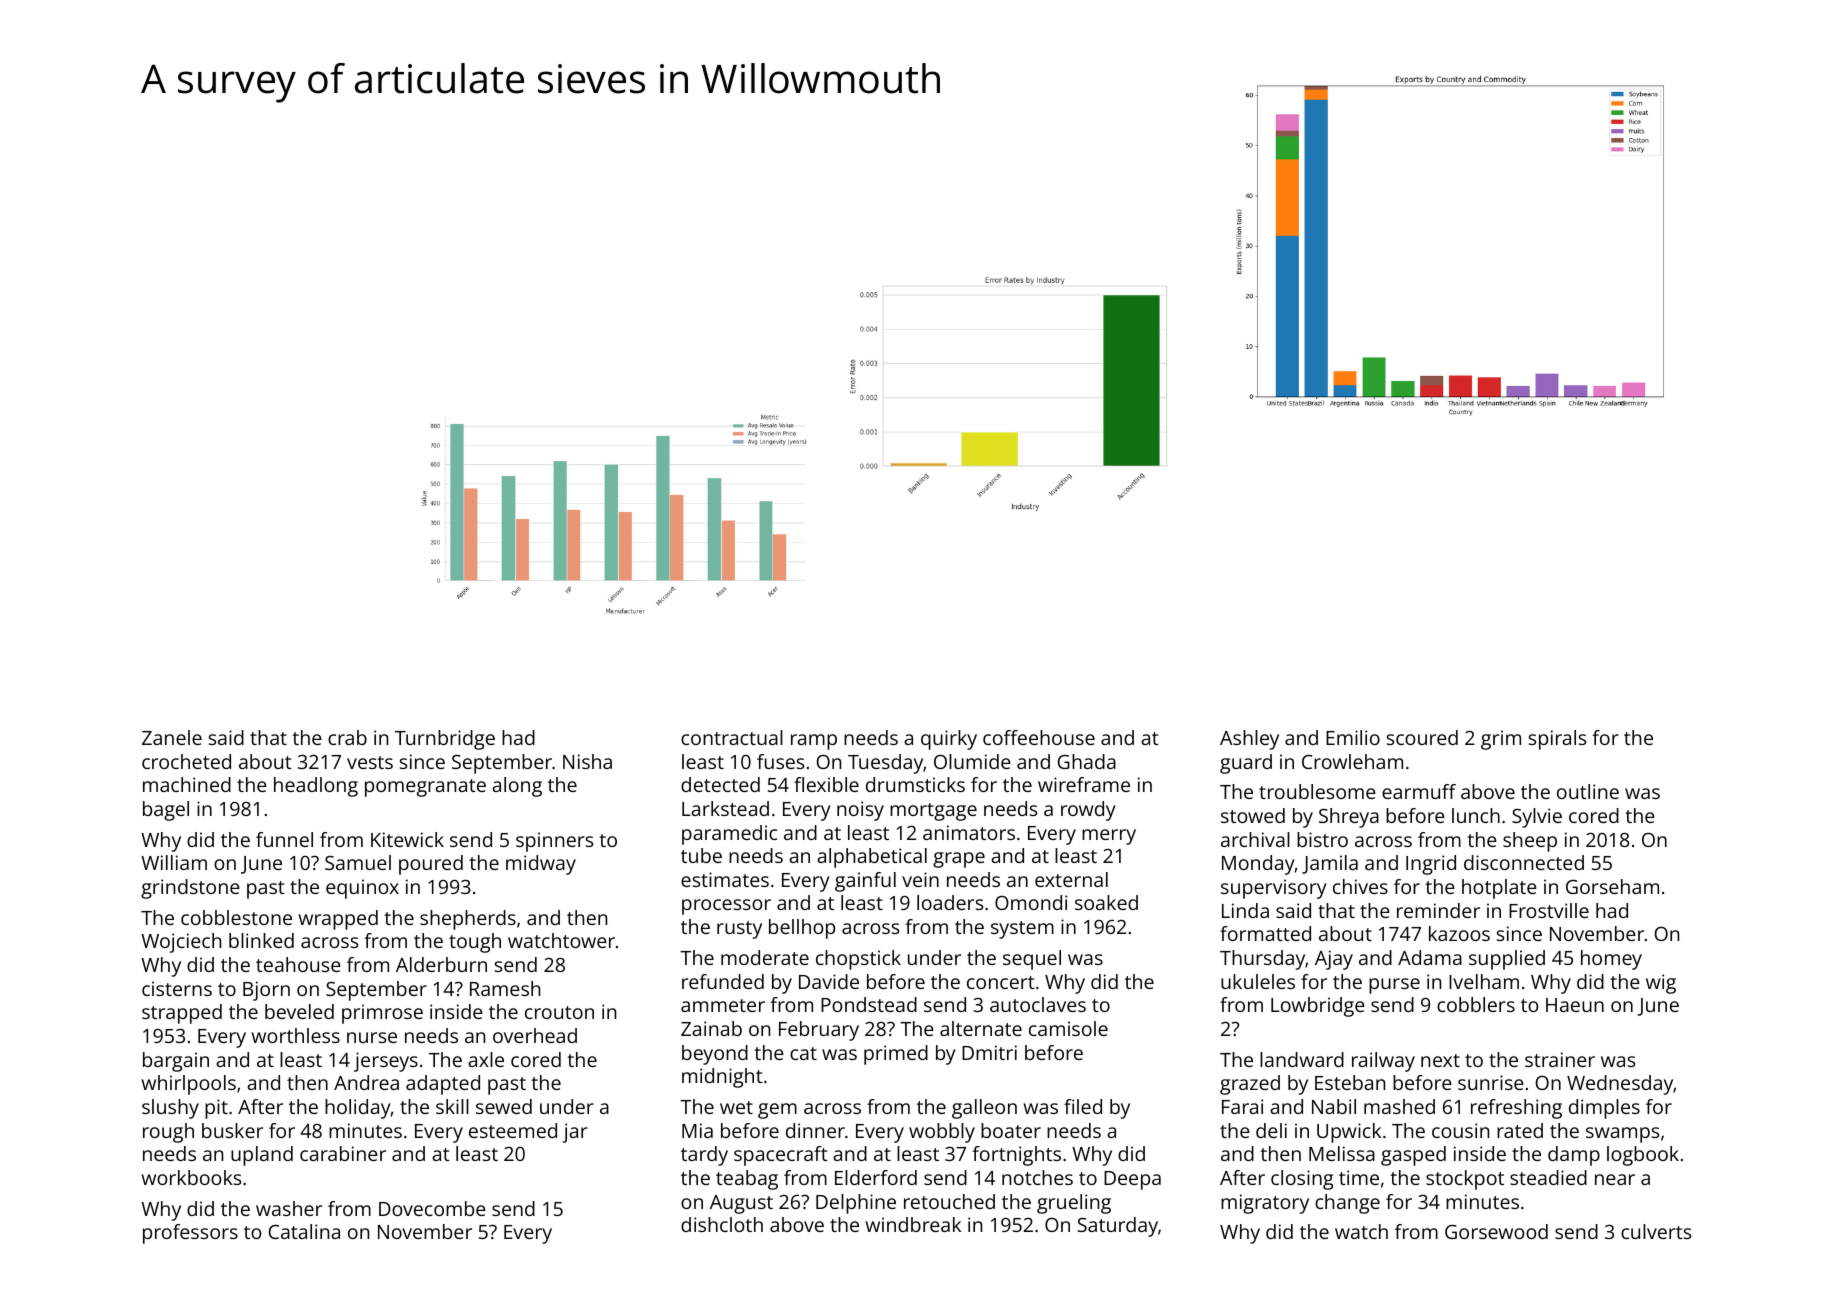 This page has width=1844, height=1304. I want to click on estimates, so click(725, 879).
